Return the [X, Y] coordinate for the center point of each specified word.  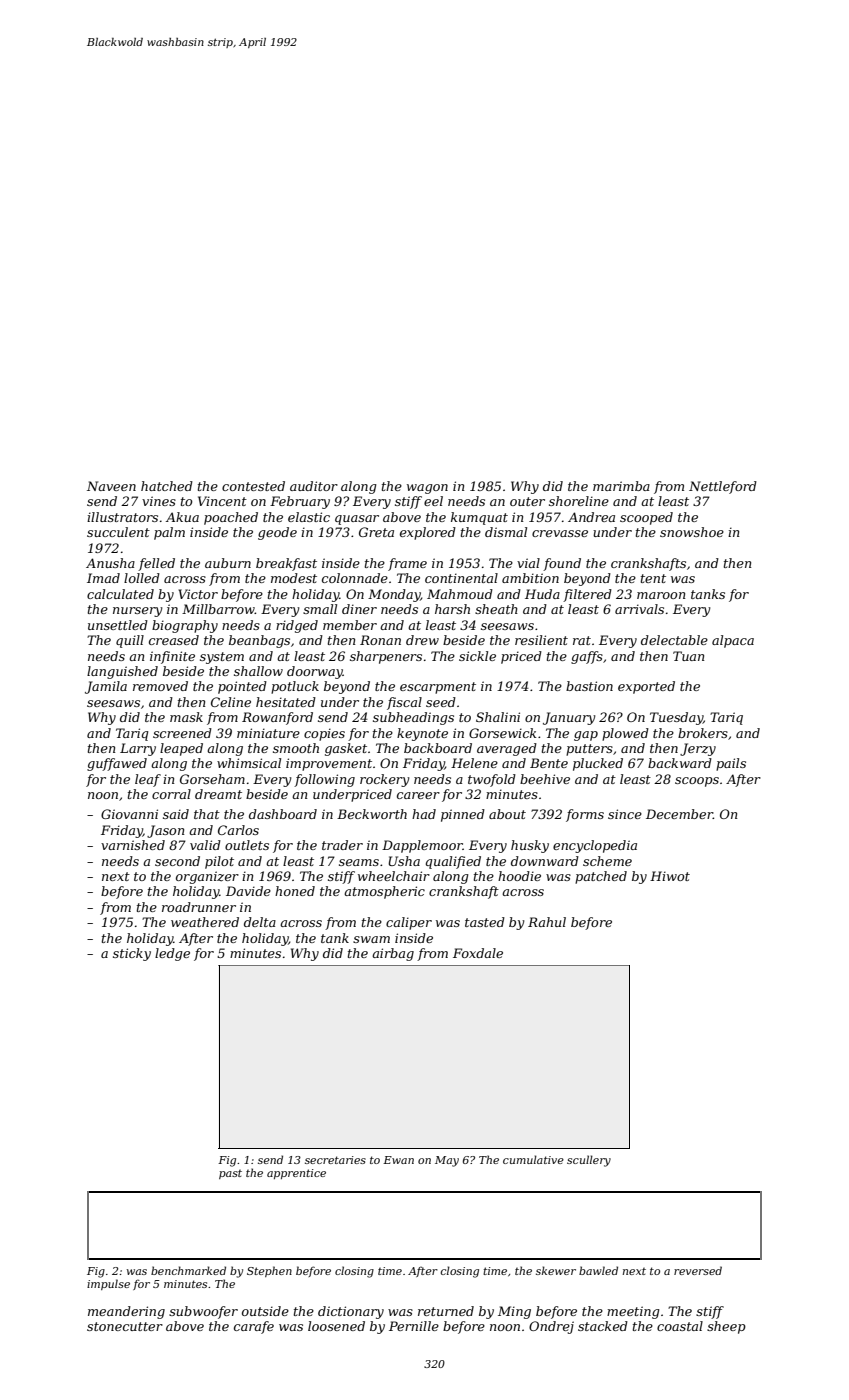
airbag [393, 954]
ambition [530, 578]
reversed [698, 1270]
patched [601, 877]
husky [530, 846]
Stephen [269, 1271]
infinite [172, 657]
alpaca [733, 641]
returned [446, 1311]
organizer [207, 877]
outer [527, 501]
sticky [132, 954]
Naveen [111, 486]
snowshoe [692, 532]
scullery [589, 1161]
